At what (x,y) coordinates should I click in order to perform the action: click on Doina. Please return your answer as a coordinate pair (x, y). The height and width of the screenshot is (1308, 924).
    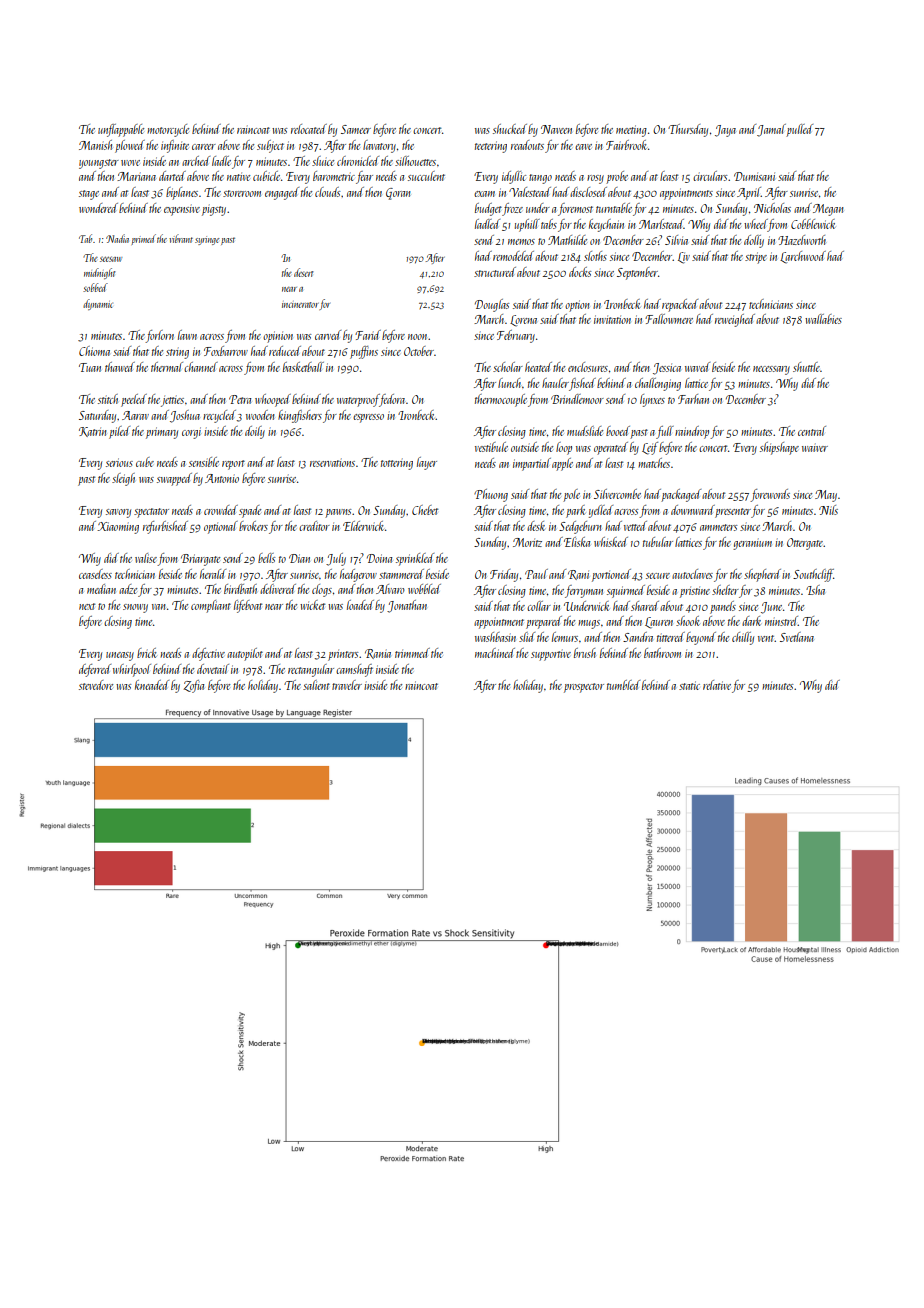
    Looking at the image, I should click on (379, 558).
